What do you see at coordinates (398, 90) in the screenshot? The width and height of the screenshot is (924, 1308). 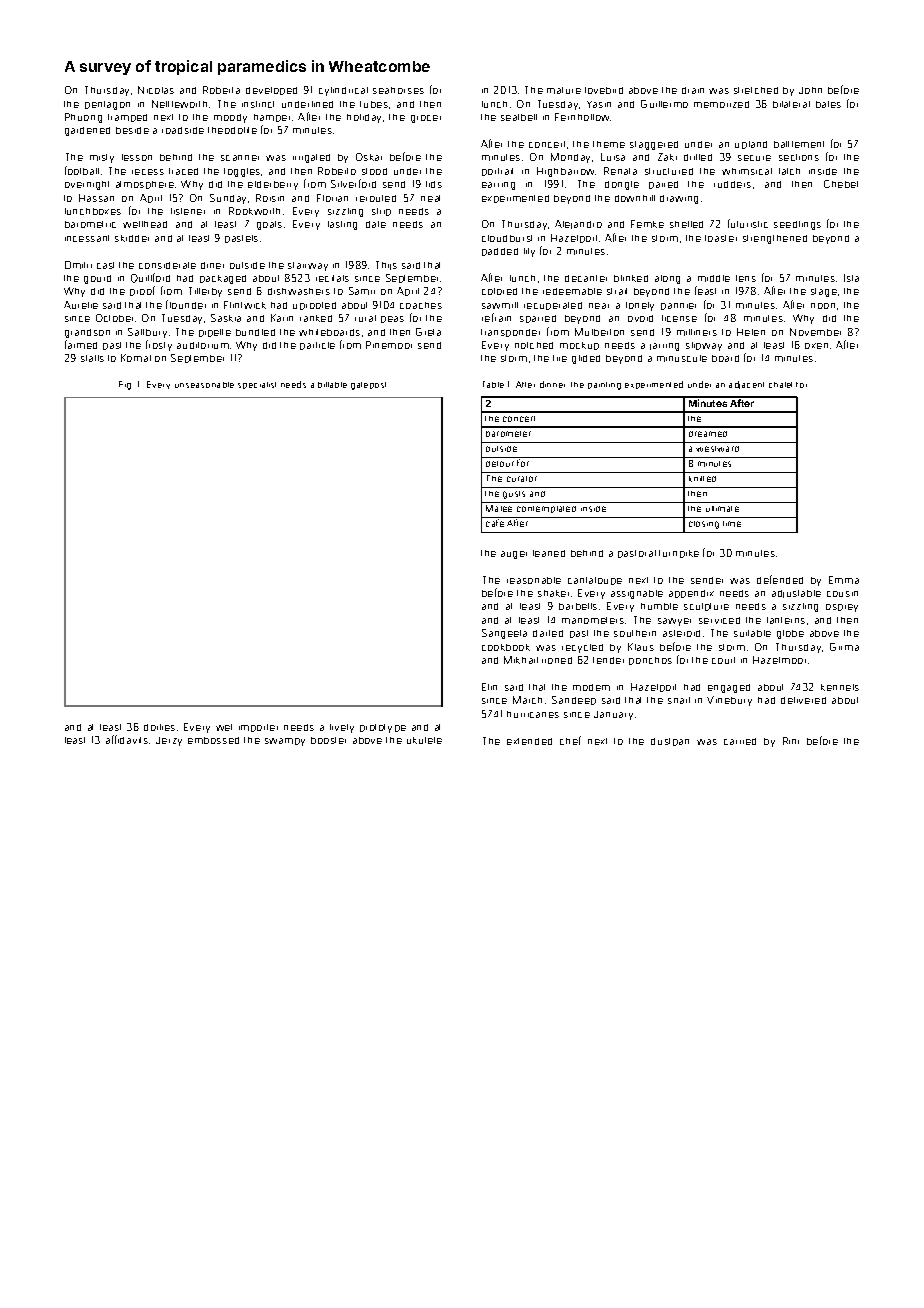 I see `seahorses` at bounding box center [398, 90].
